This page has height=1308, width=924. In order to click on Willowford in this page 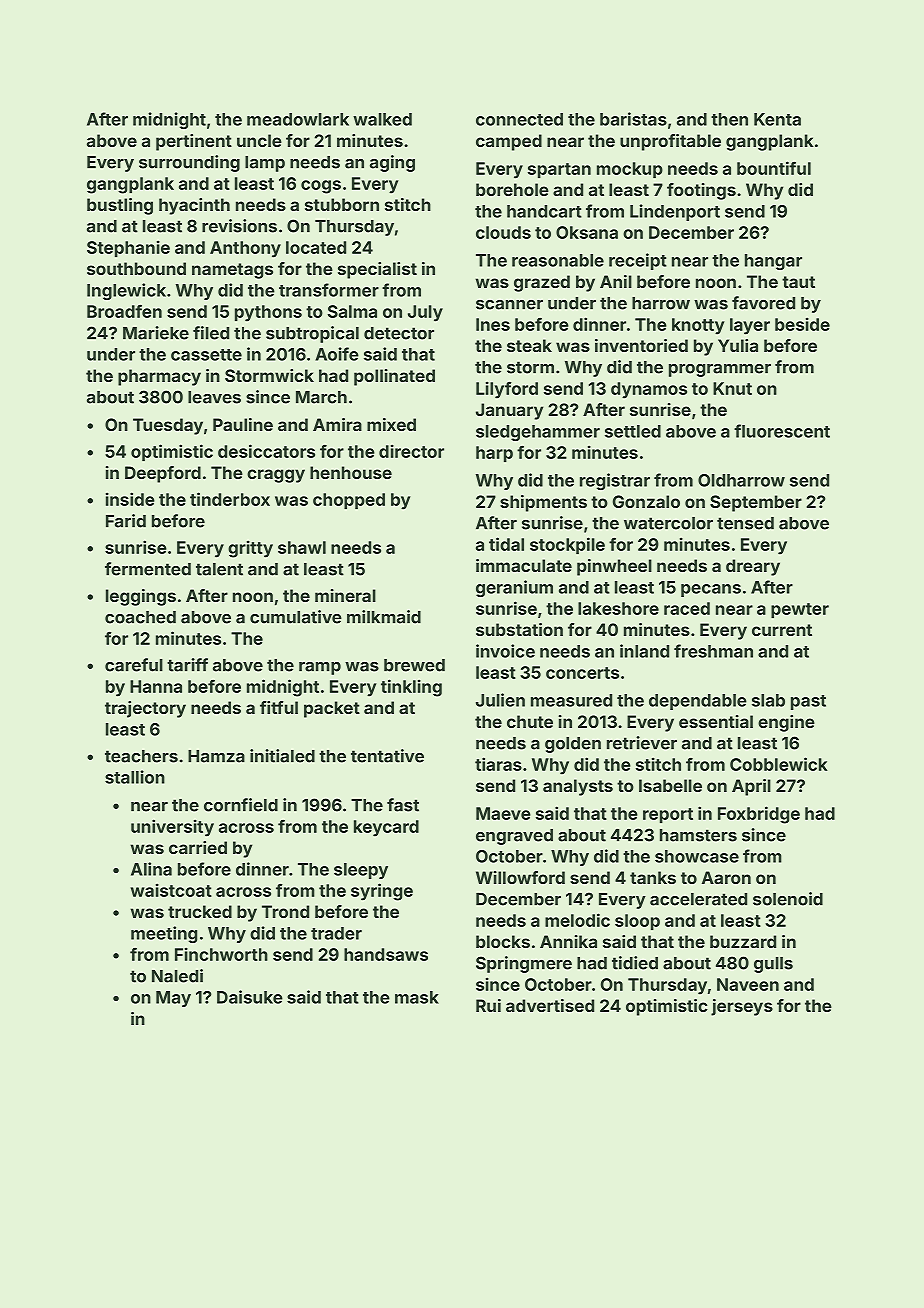, I will do `click(520, 877)`.
